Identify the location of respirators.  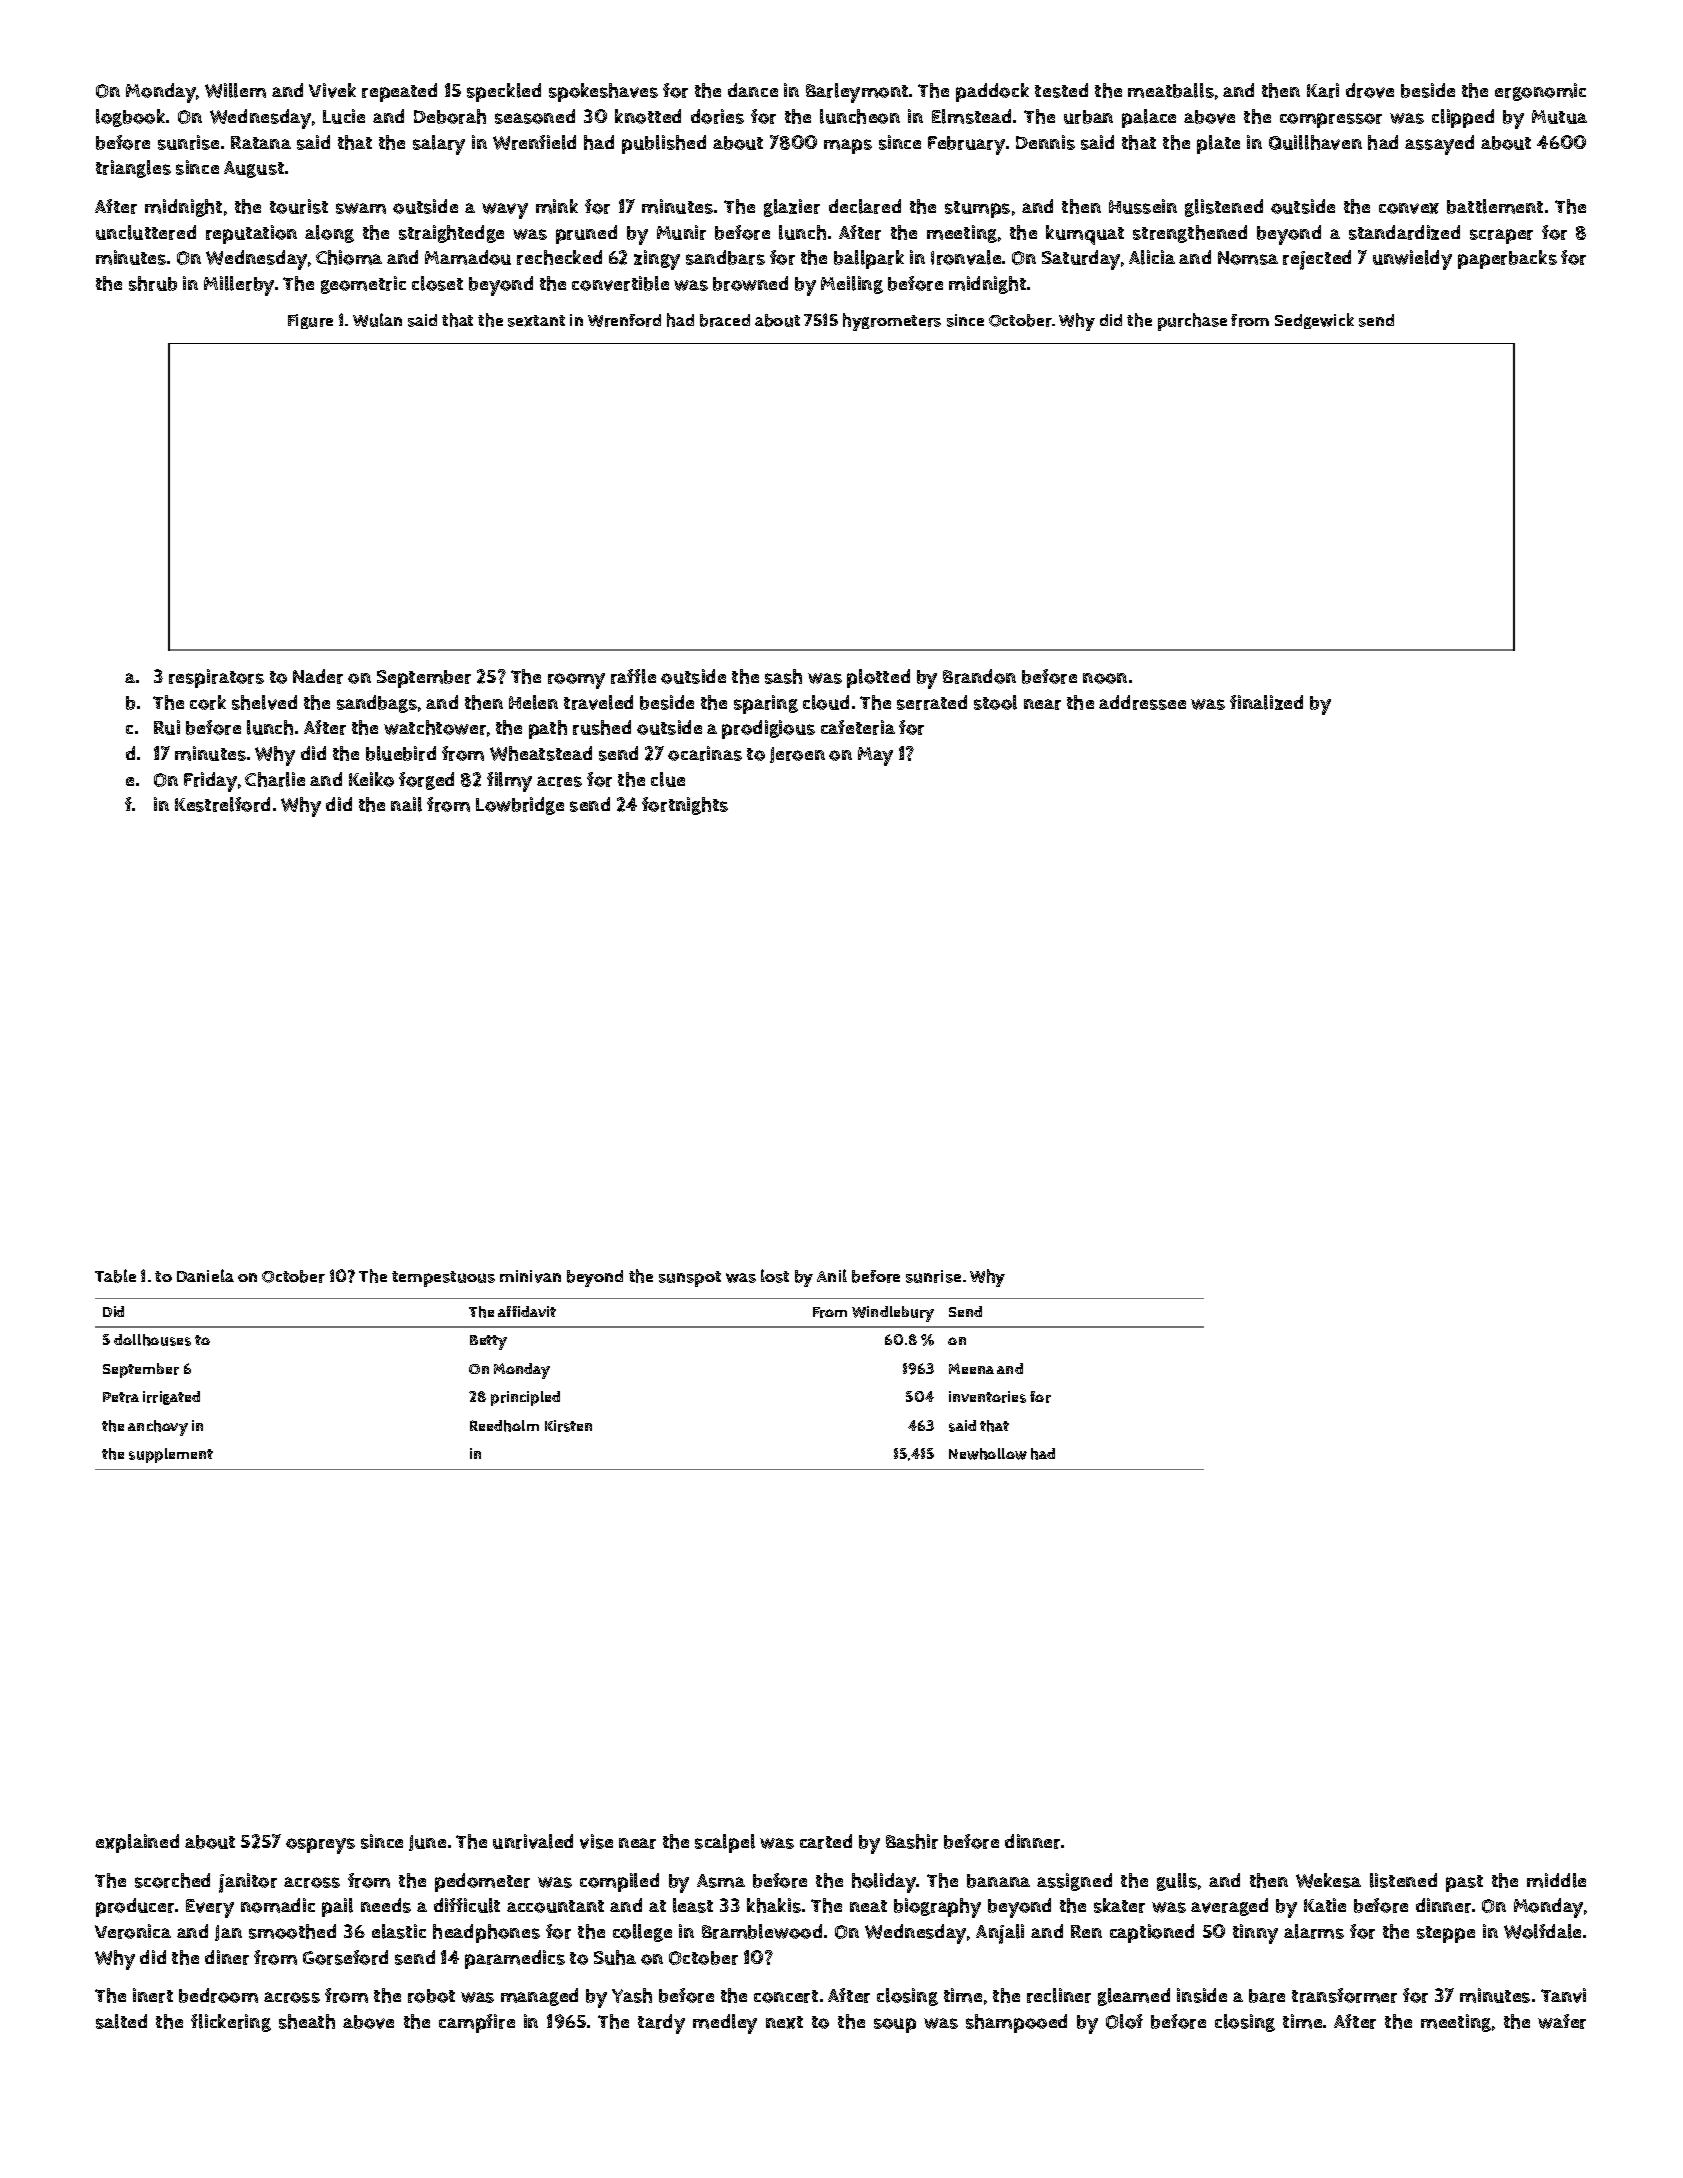
(216, 678).
